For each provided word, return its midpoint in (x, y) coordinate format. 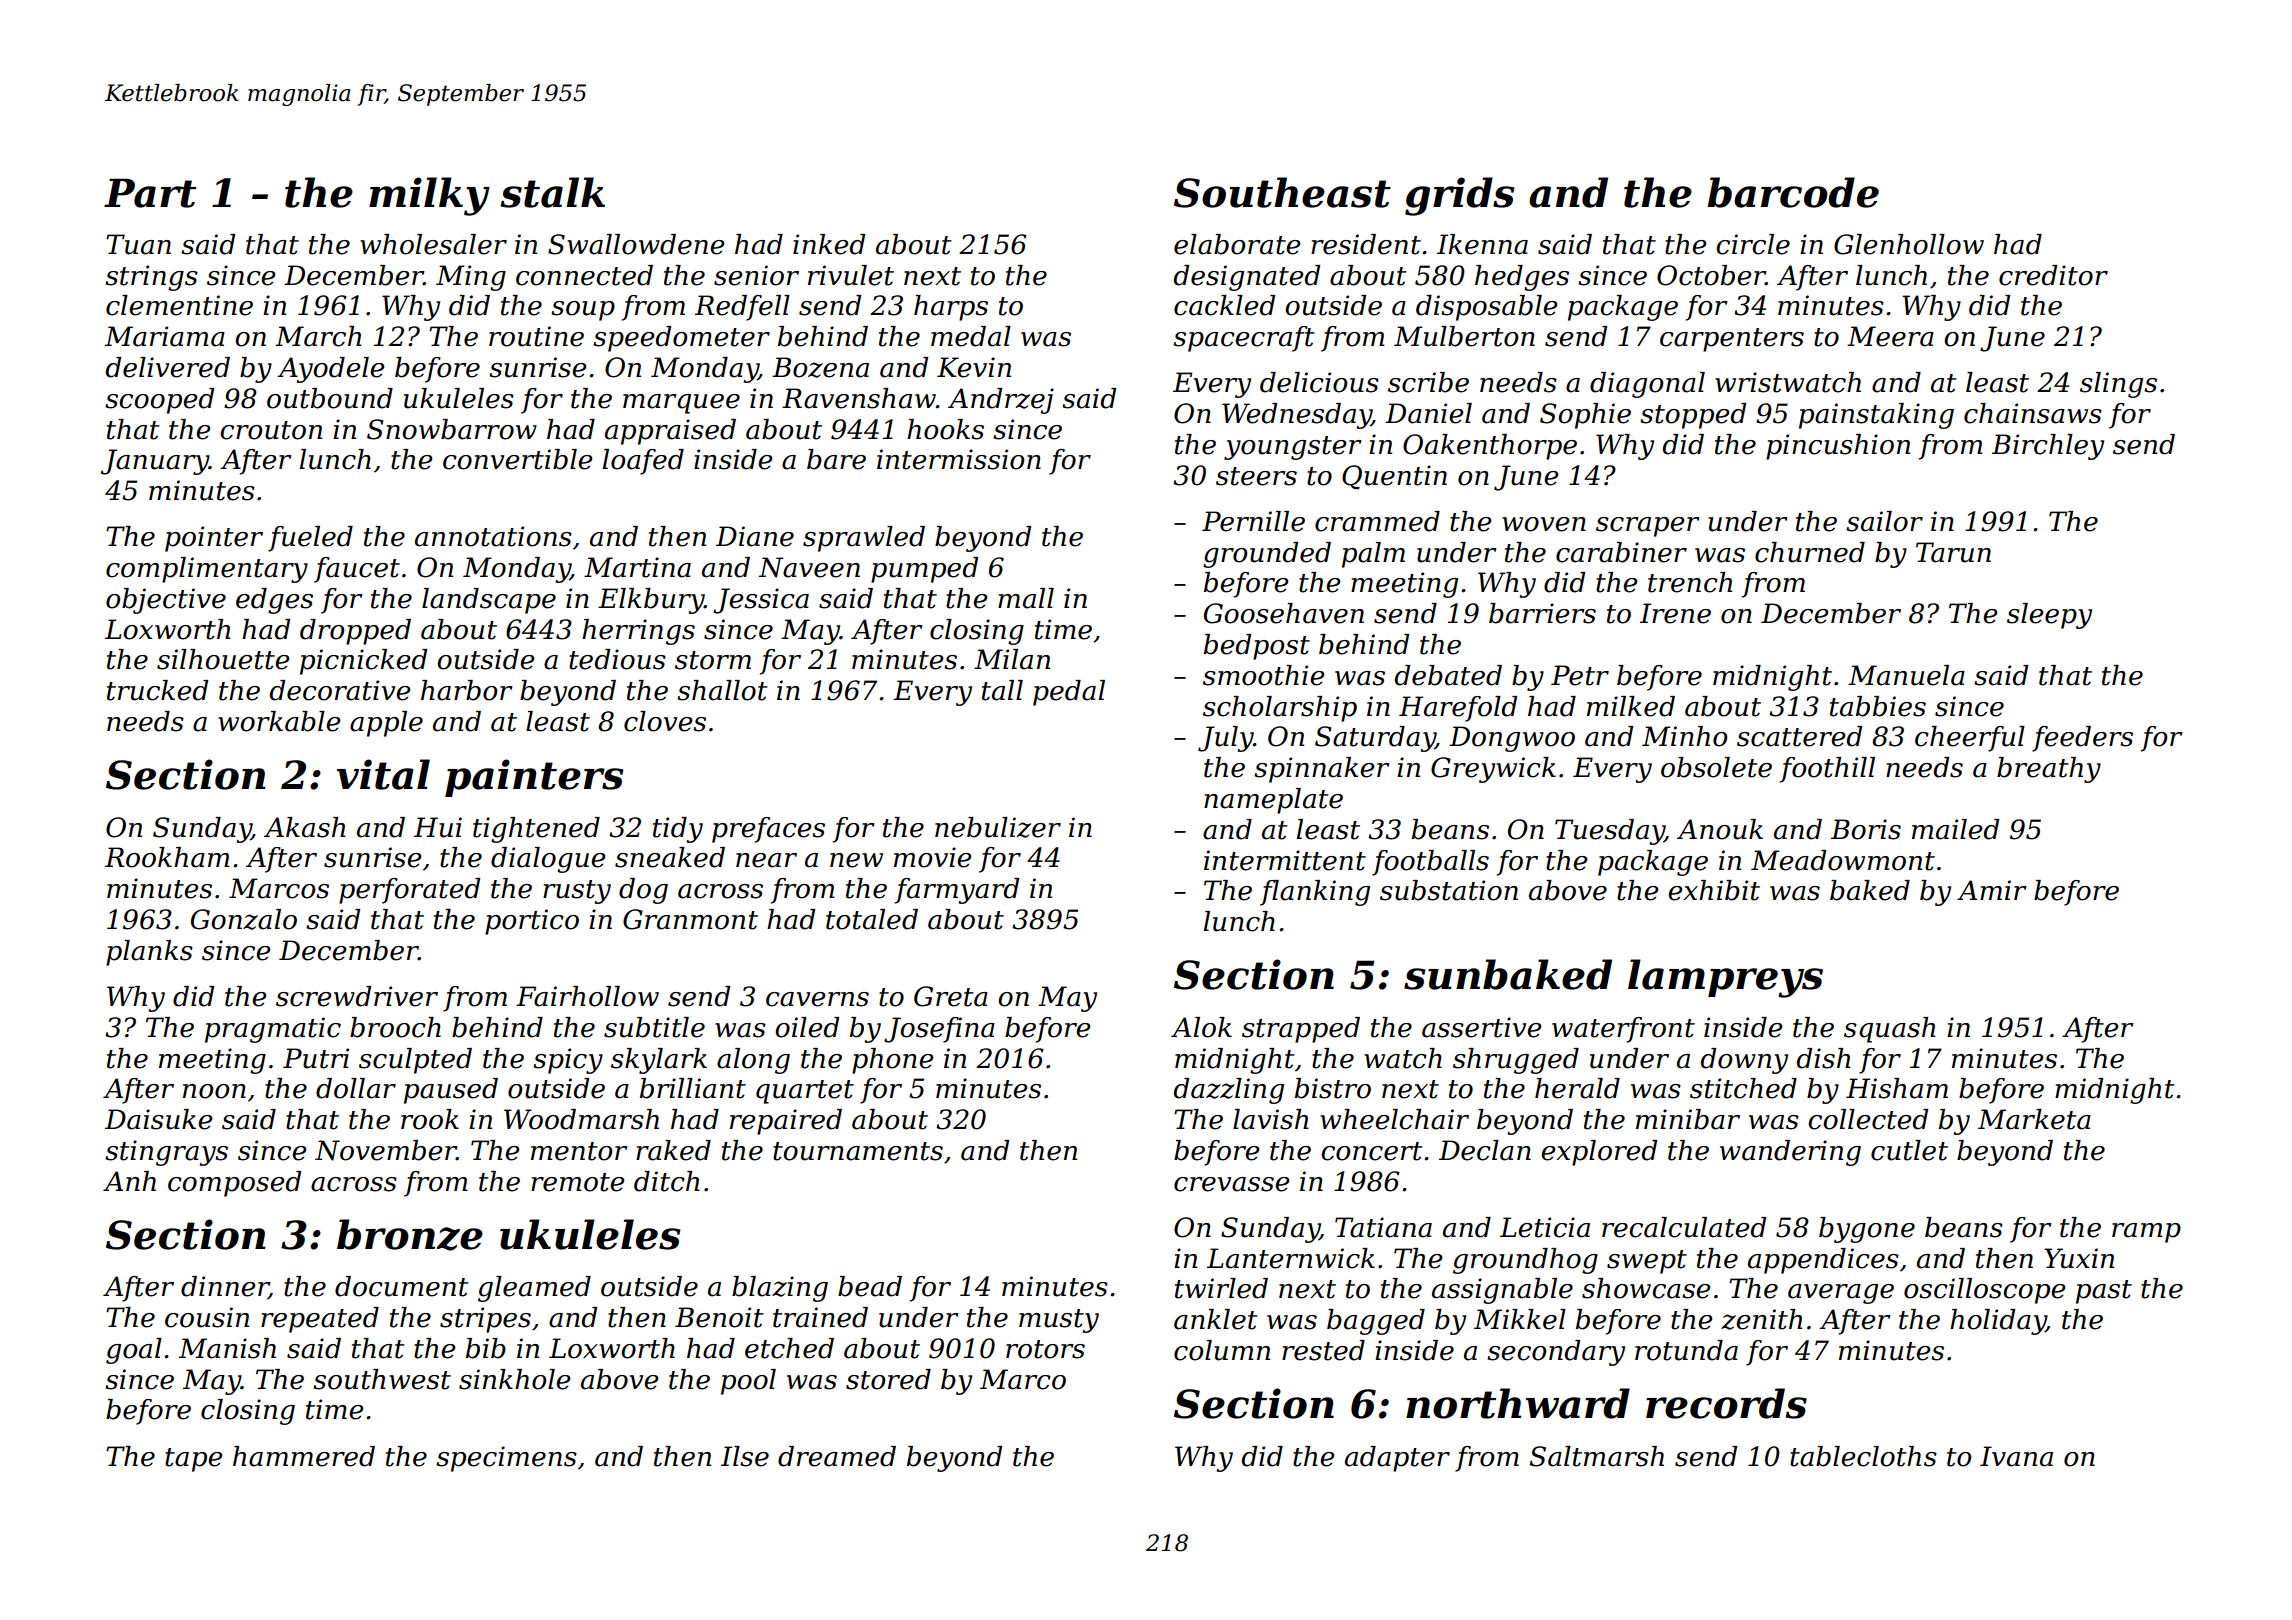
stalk (552, 192)
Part (150, 193)
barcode (1793, 192)
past (2104, 1292)
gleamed (534, 1289)
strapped (1301, 1030)
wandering (1790, 1153)
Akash (305, 827)
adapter (1397, 1459)
